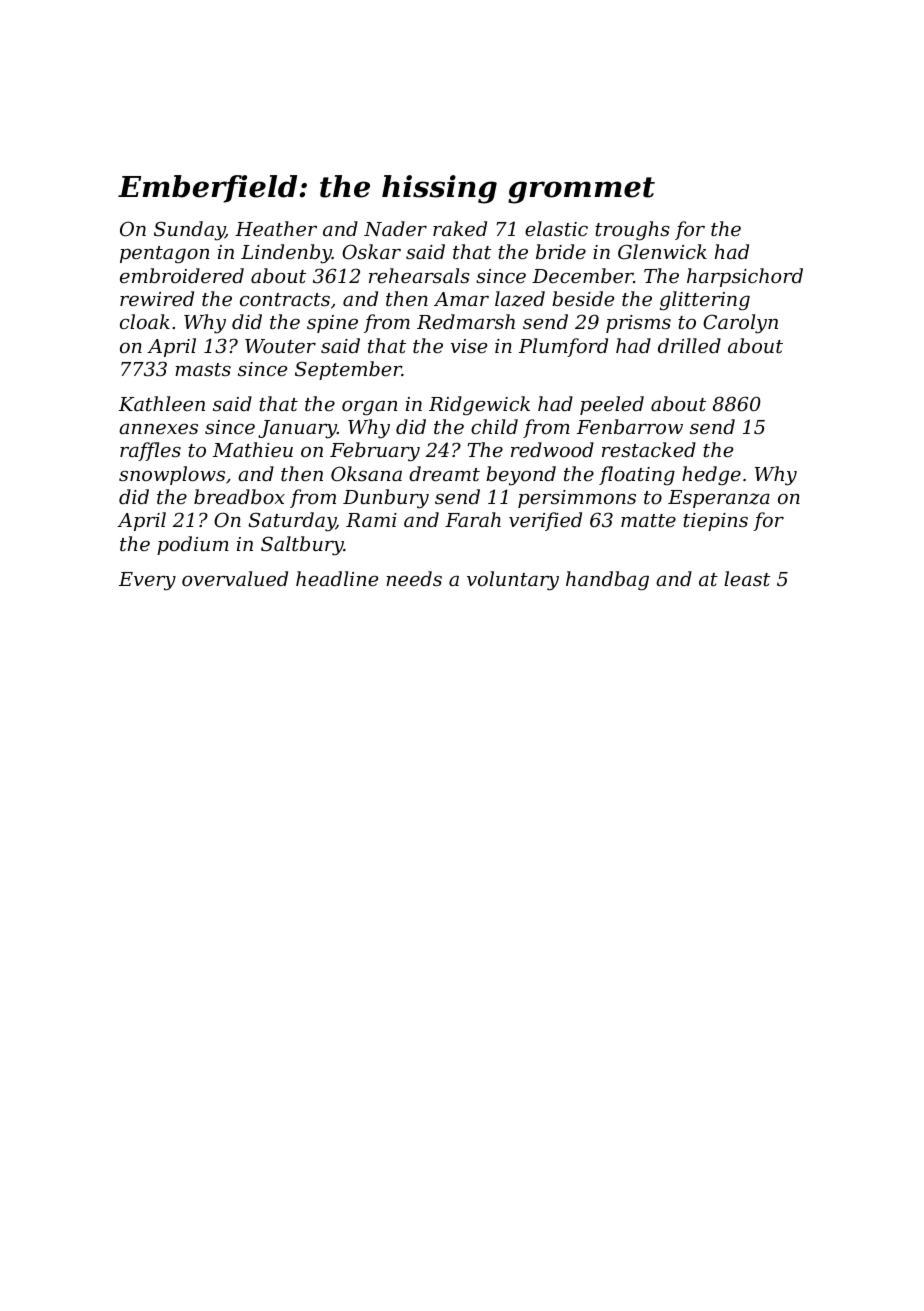 The width and height of the screenshot is (924, 1311). Describe the element at coordinates (189, 231) in the screenshot. I see `Sunday` at that location.
